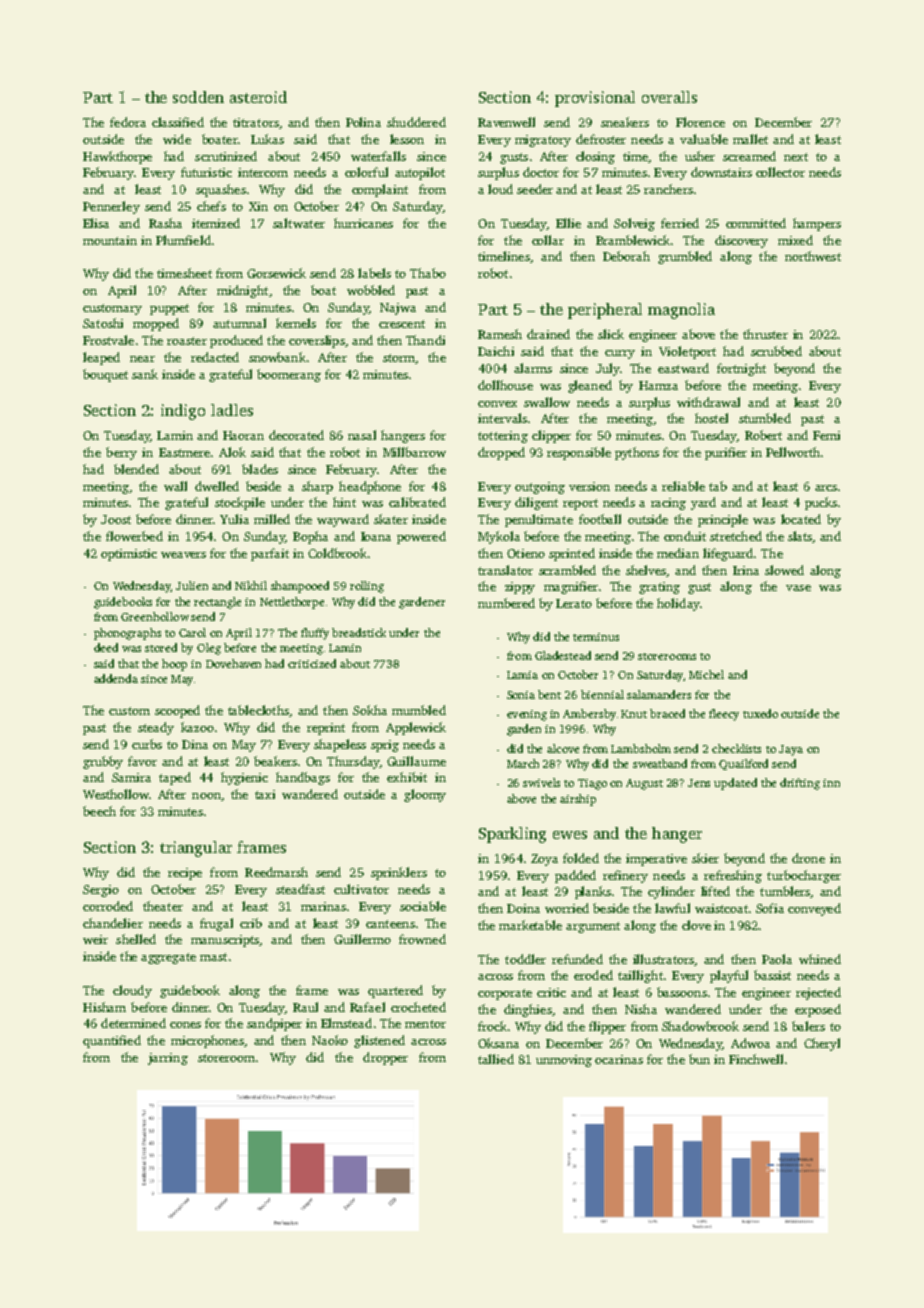 The height and width of the screenshot is (1308, 924). Describe the element at coordinates (258, 97) in the screenshot. I see `asteroid` at that location.
